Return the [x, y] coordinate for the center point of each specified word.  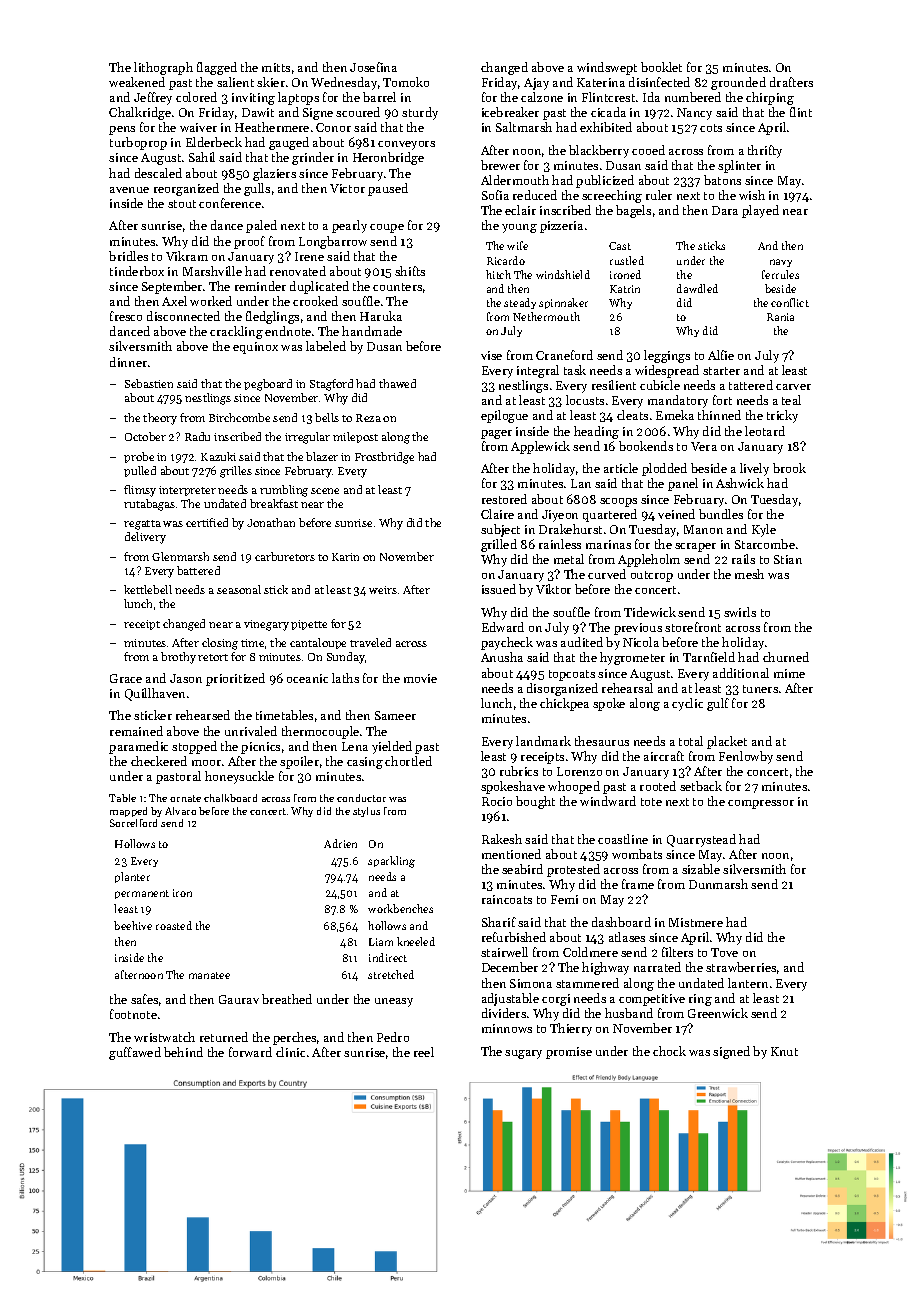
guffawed [135, 1053]
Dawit [258, 112]
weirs [383, 590]
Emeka [675, 415]
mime [789, 673]
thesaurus [602, 741]
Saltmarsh [524, 127]
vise [491, 355]
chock [669, 1051]
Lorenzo [579, 771]
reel [424, 1052]
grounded [738, 83]
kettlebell [148, 589]
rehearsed [203, 715]
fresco [126, 316]
